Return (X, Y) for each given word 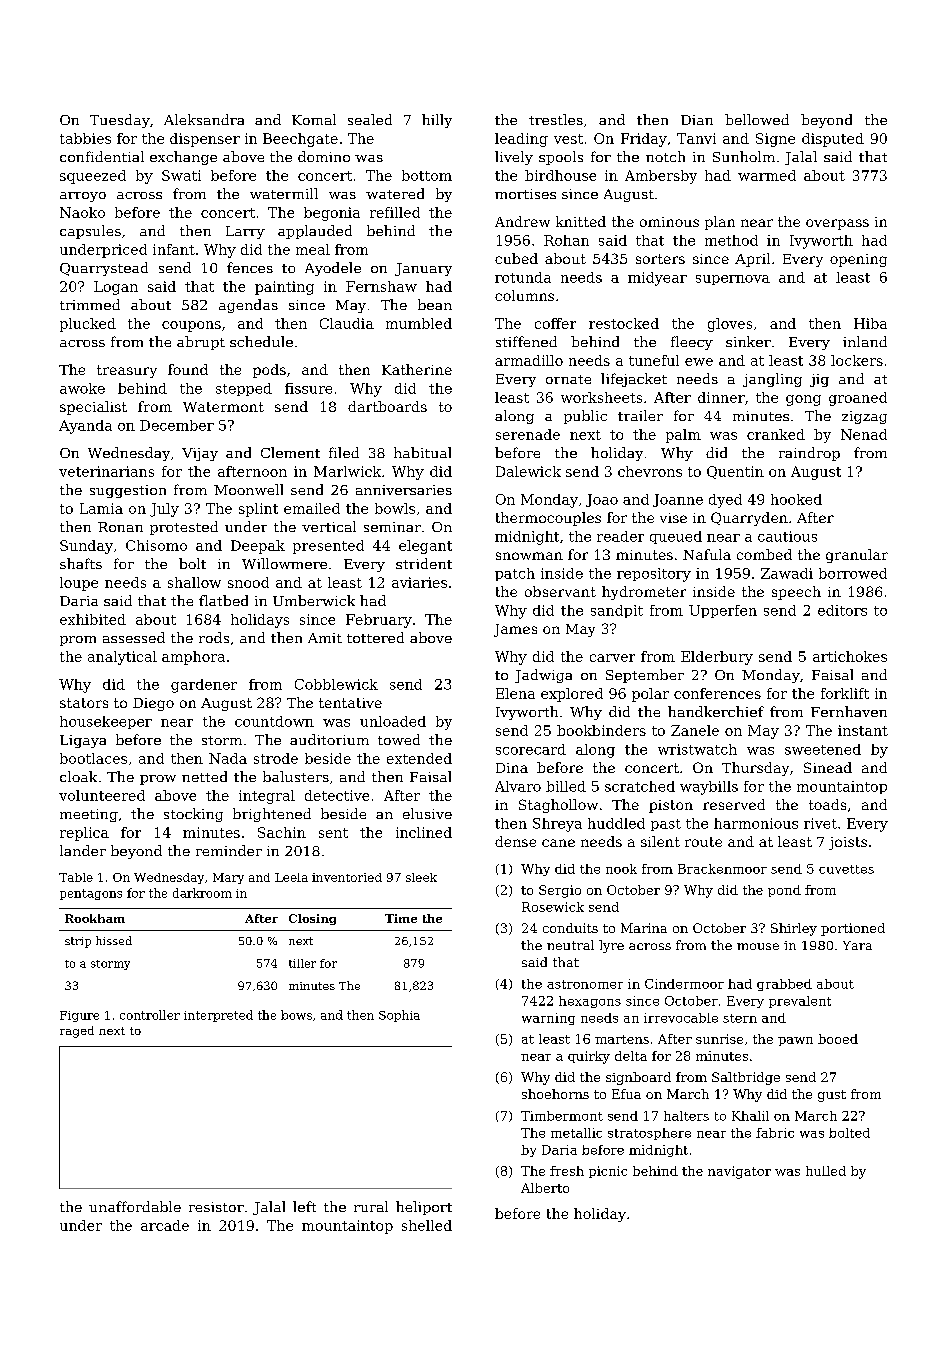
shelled (427, 1225)
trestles (556, 119)
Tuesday (120, 121)
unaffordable (135, 1206)
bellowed (757, 119)
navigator (739, 1172)
